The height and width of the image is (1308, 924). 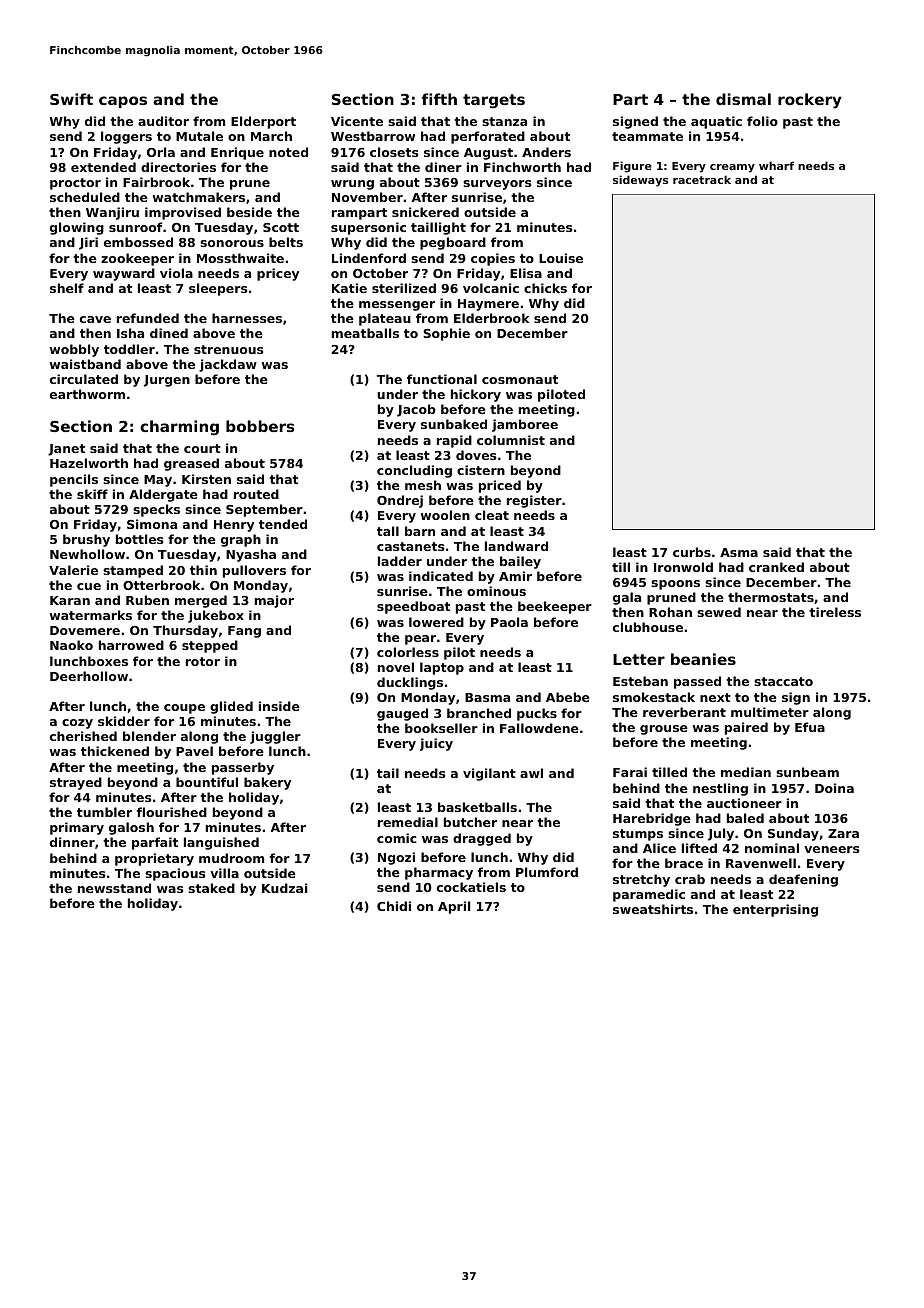 I want to click on mudroom, so click(x=231, y=858).
